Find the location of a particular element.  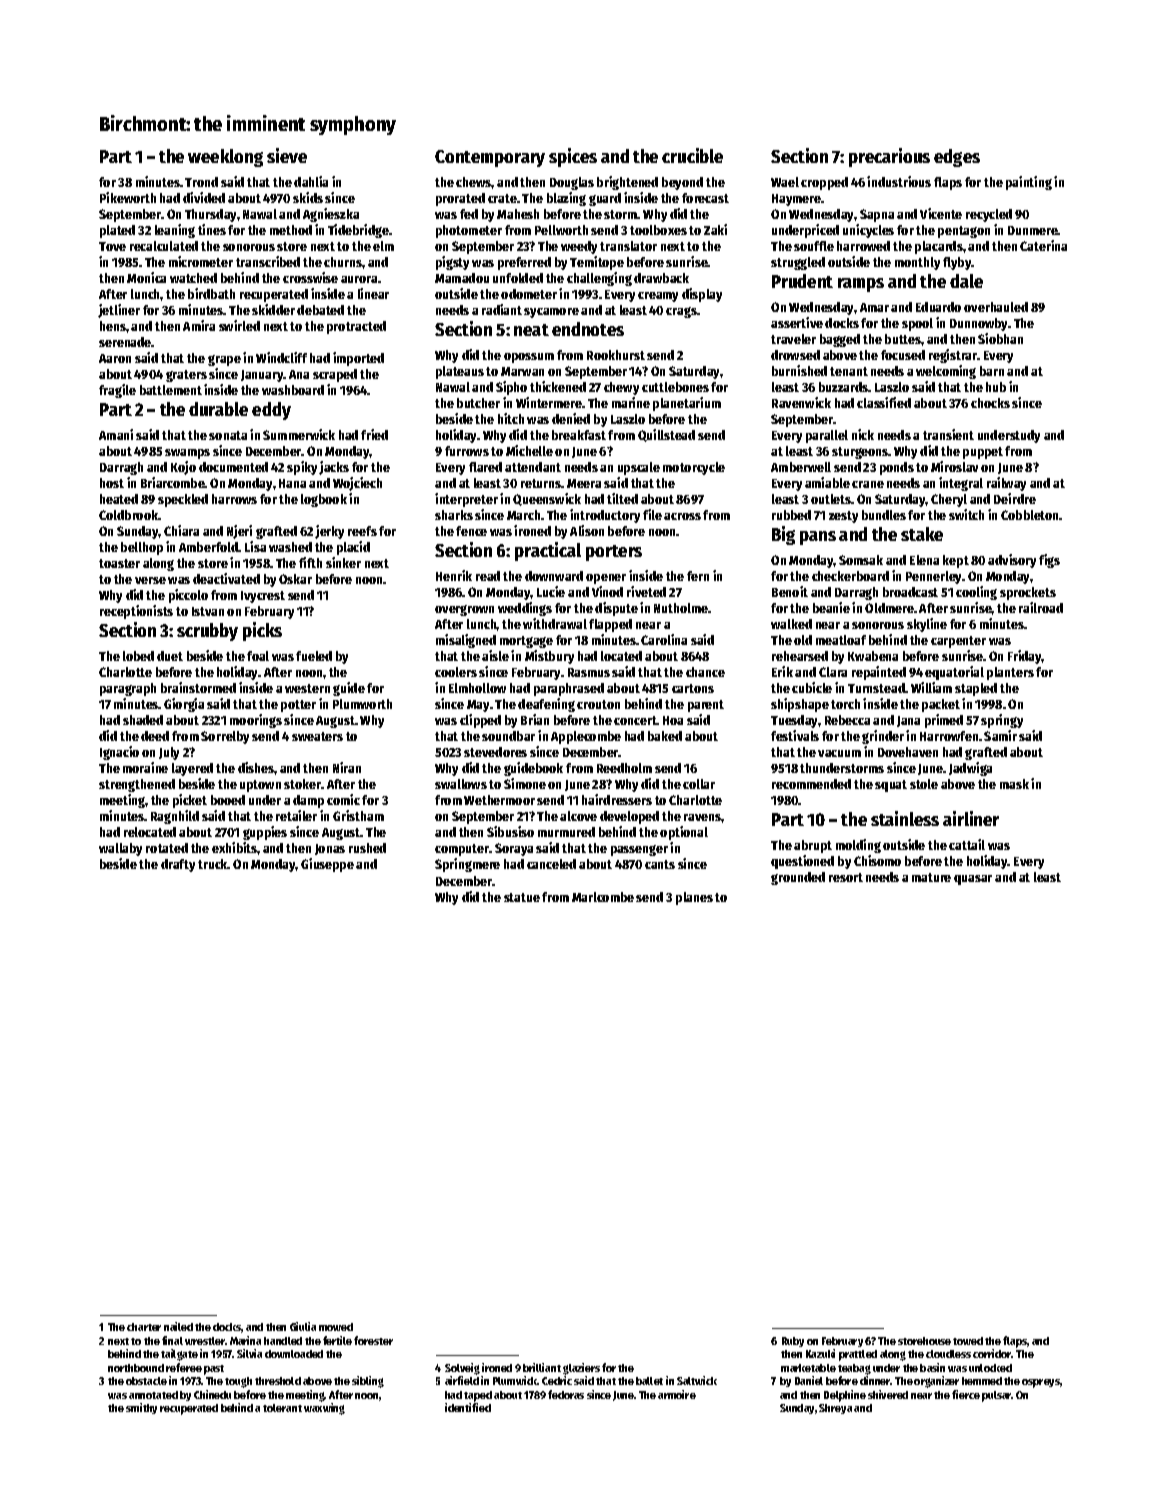

Rebecca is located at coordinates (847, 720).
